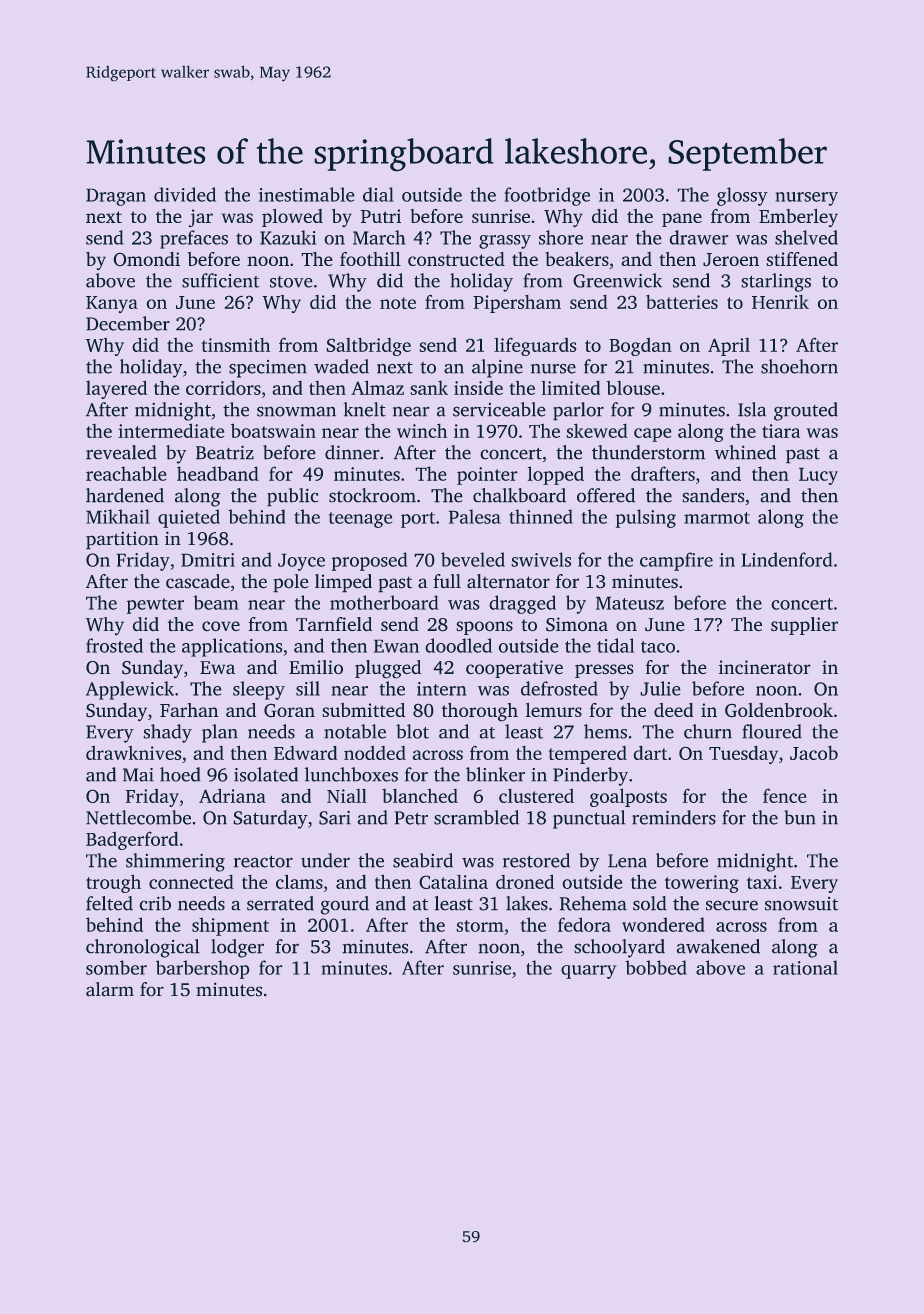 Image resolution: width=924 pixels, height=1314 pixels. Describe the element at coordinates (345, 905) in the page. I see `gourd` at that location.
